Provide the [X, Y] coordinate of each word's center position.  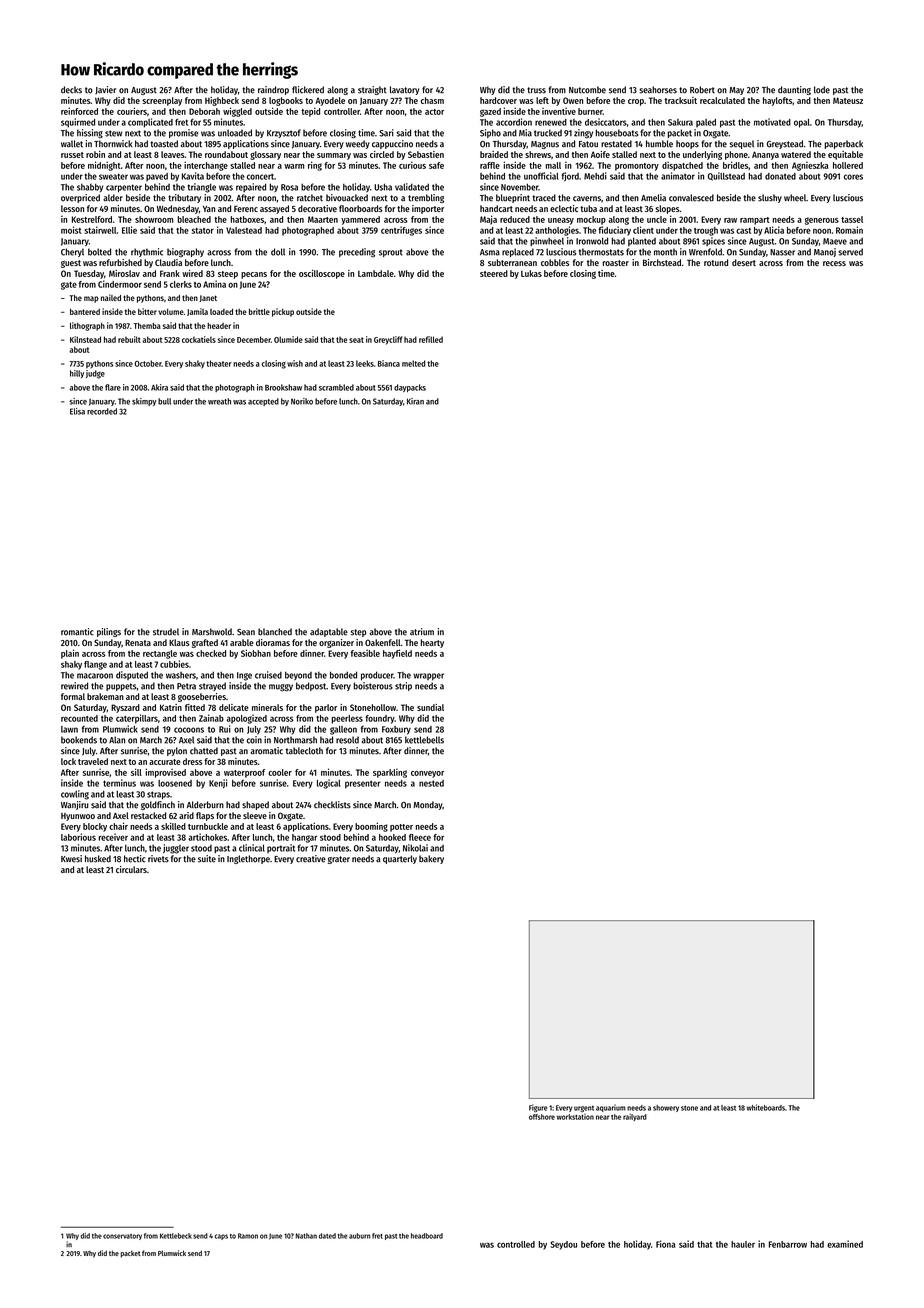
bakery [431, 859]
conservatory [122, 1237]
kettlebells [424, 740]
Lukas [531, 273]
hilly [77, 374]
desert [744, 262]
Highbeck [222, 101]
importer [428, 209]
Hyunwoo [78, 817]
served [850, 252]
